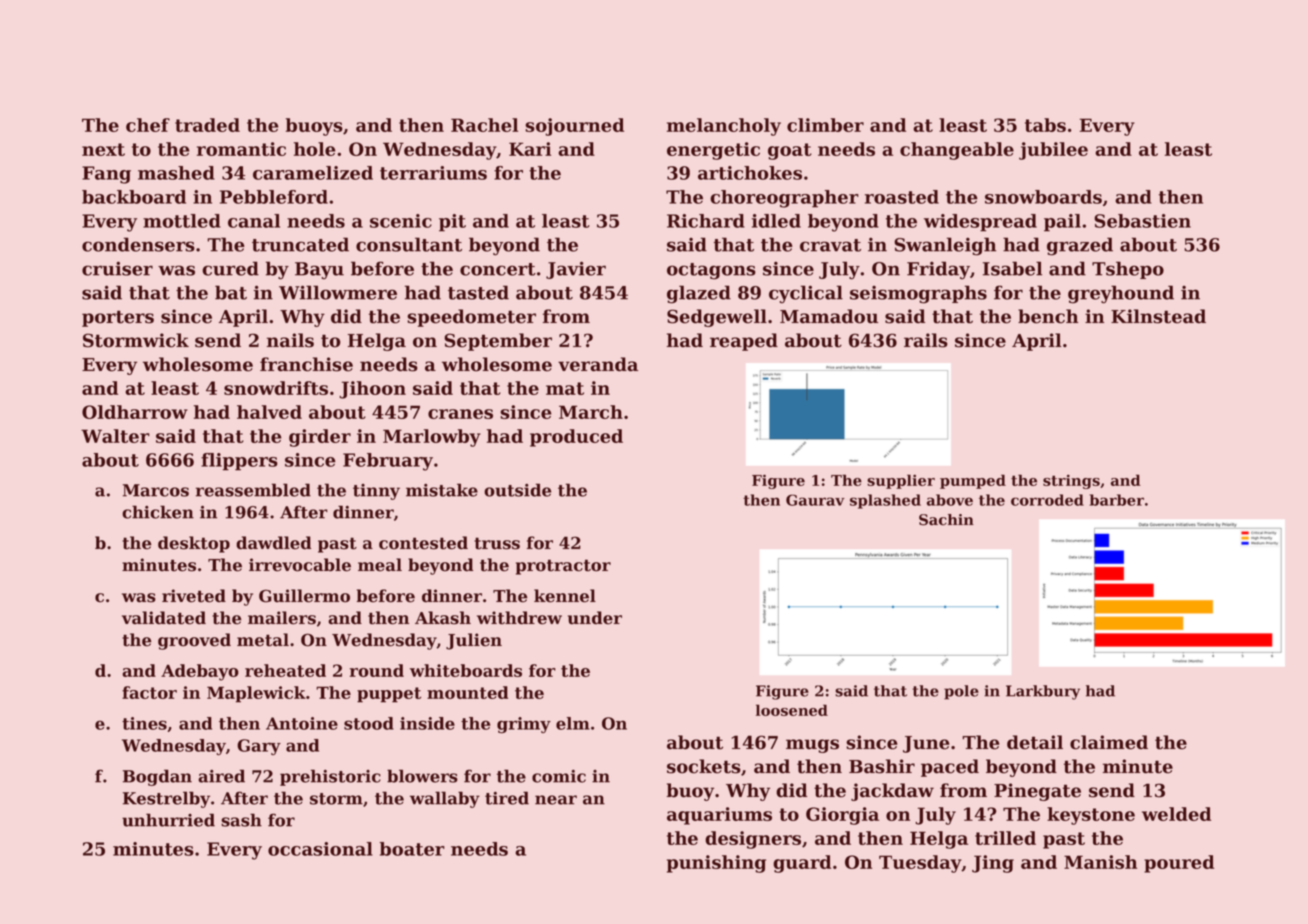 This image has width=1308, height=924. Describe the element at coordinates (1142, 221) in the image. I see `Sebastien` at that location.
